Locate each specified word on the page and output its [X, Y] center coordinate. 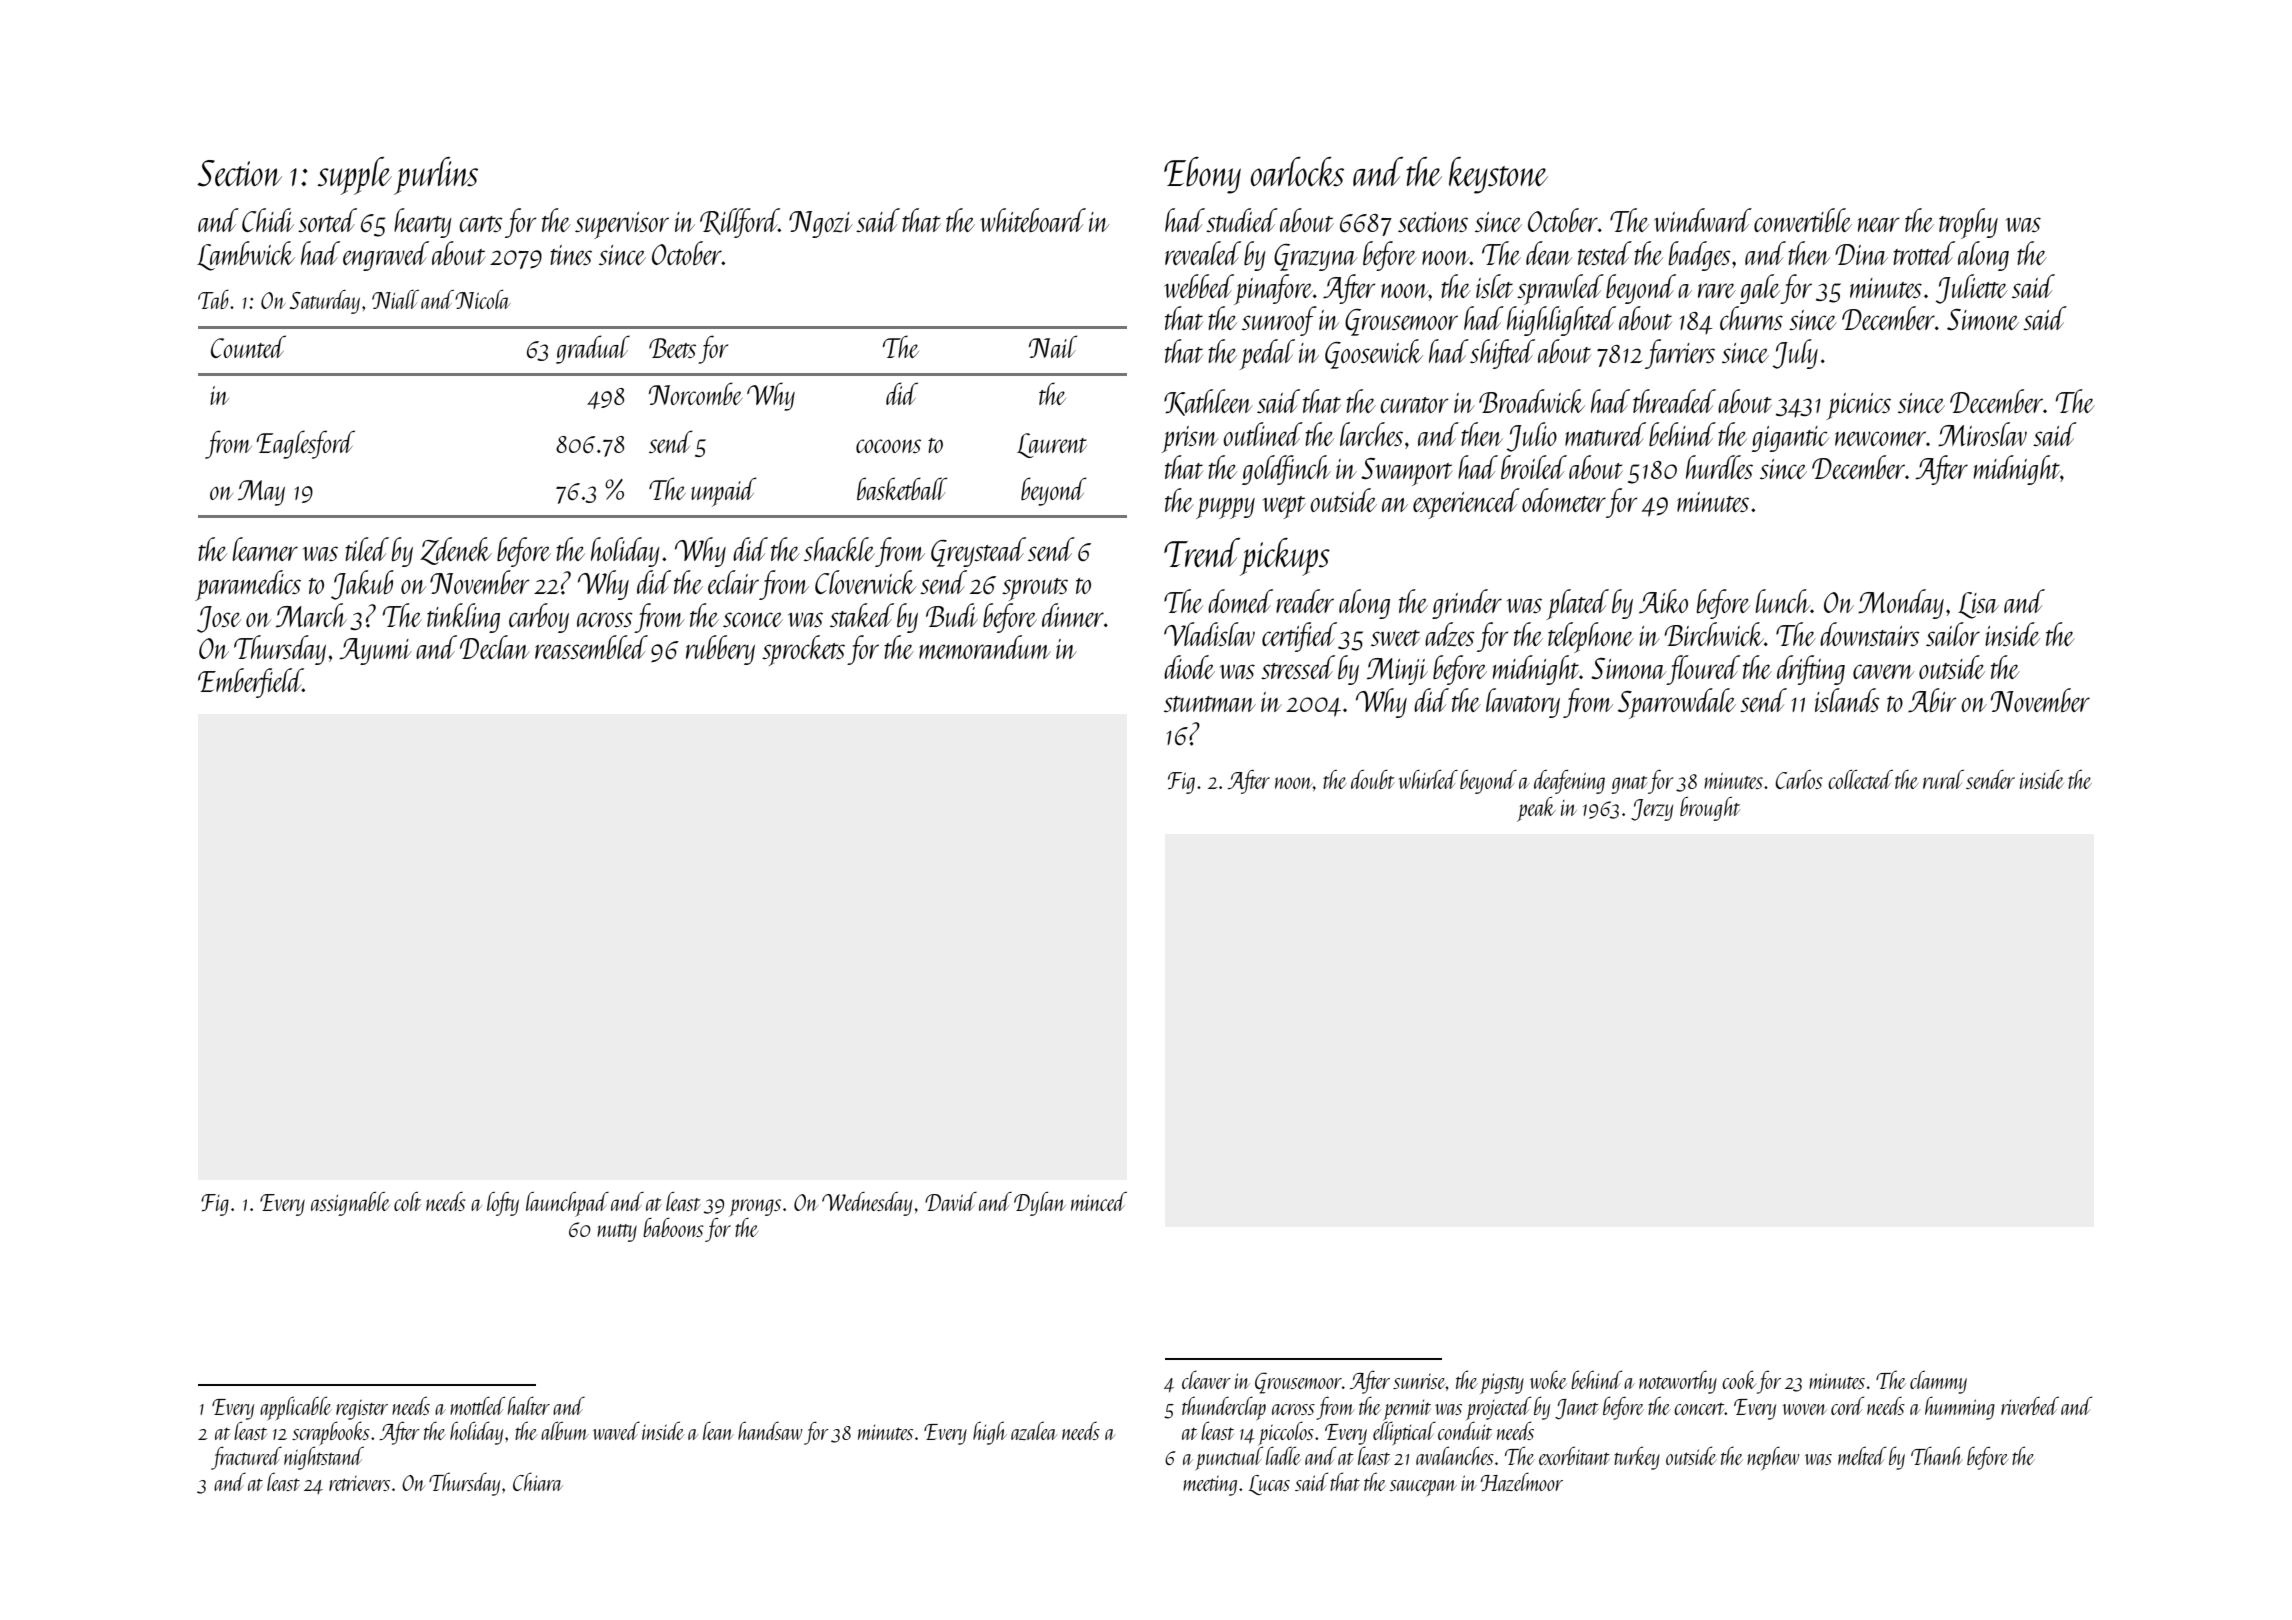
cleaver [1206, 1379]
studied [1242, 220]
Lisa [1978, 605]
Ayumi [375, 651]
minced [1099, 1201]
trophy [1968, 223]
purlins [436, 176]
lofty [503, 1204]
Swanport [1406, 472]
